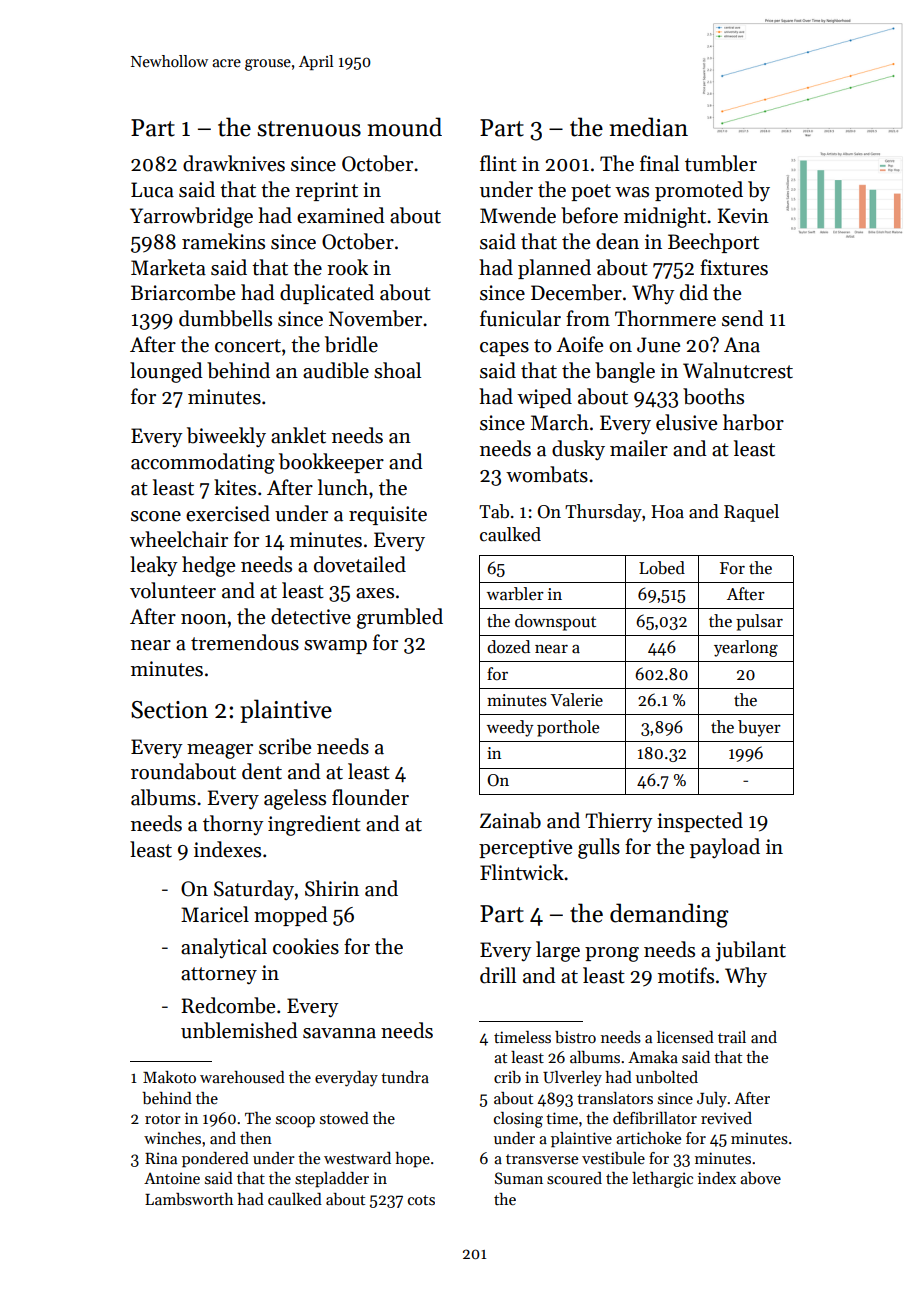 The width and height of the screenshot is (924, 1314). I want to click on mound, so click(405, 127).
